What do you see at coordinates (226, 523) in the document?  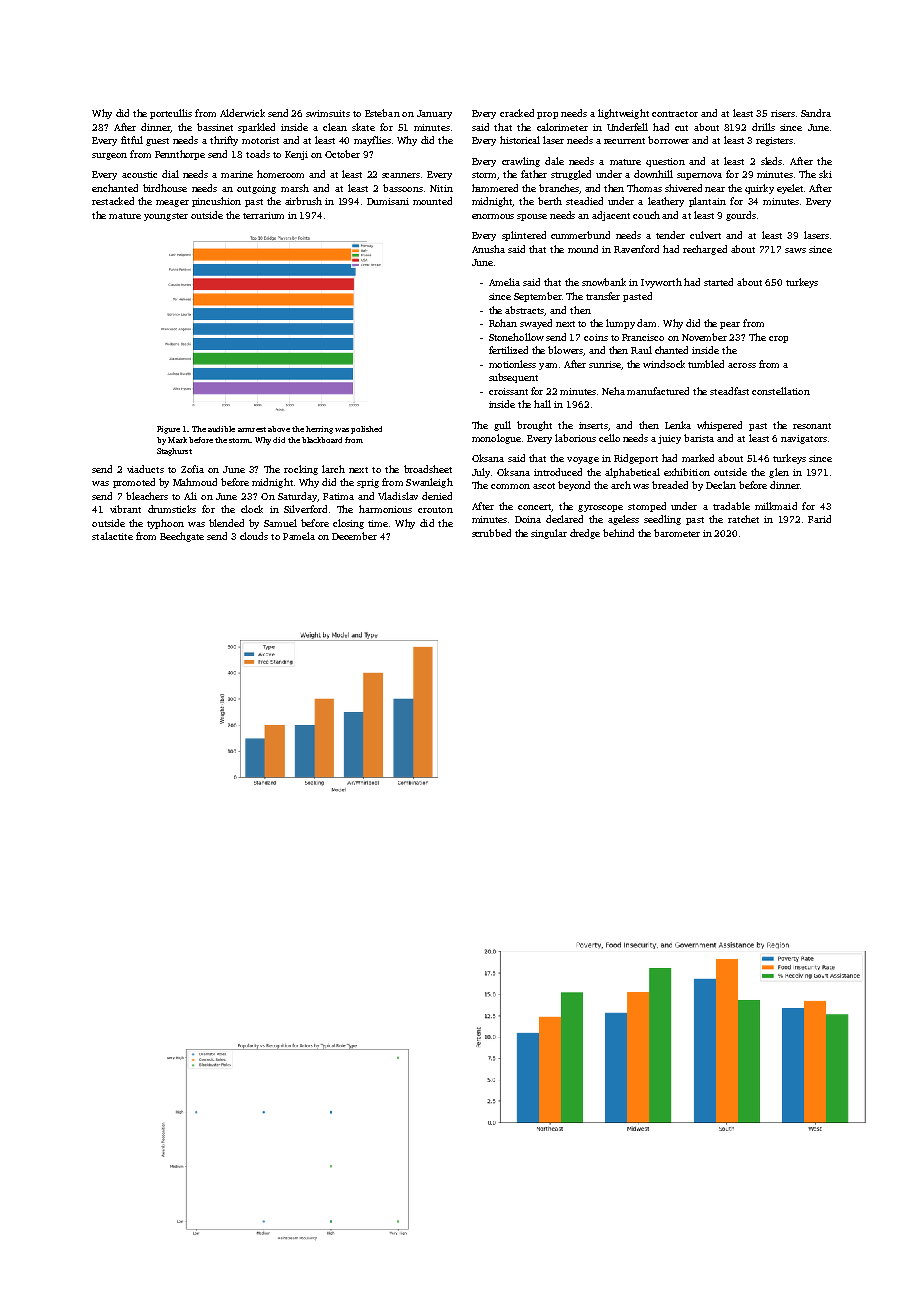 I see `blended` at bounding box center [226, 523].
